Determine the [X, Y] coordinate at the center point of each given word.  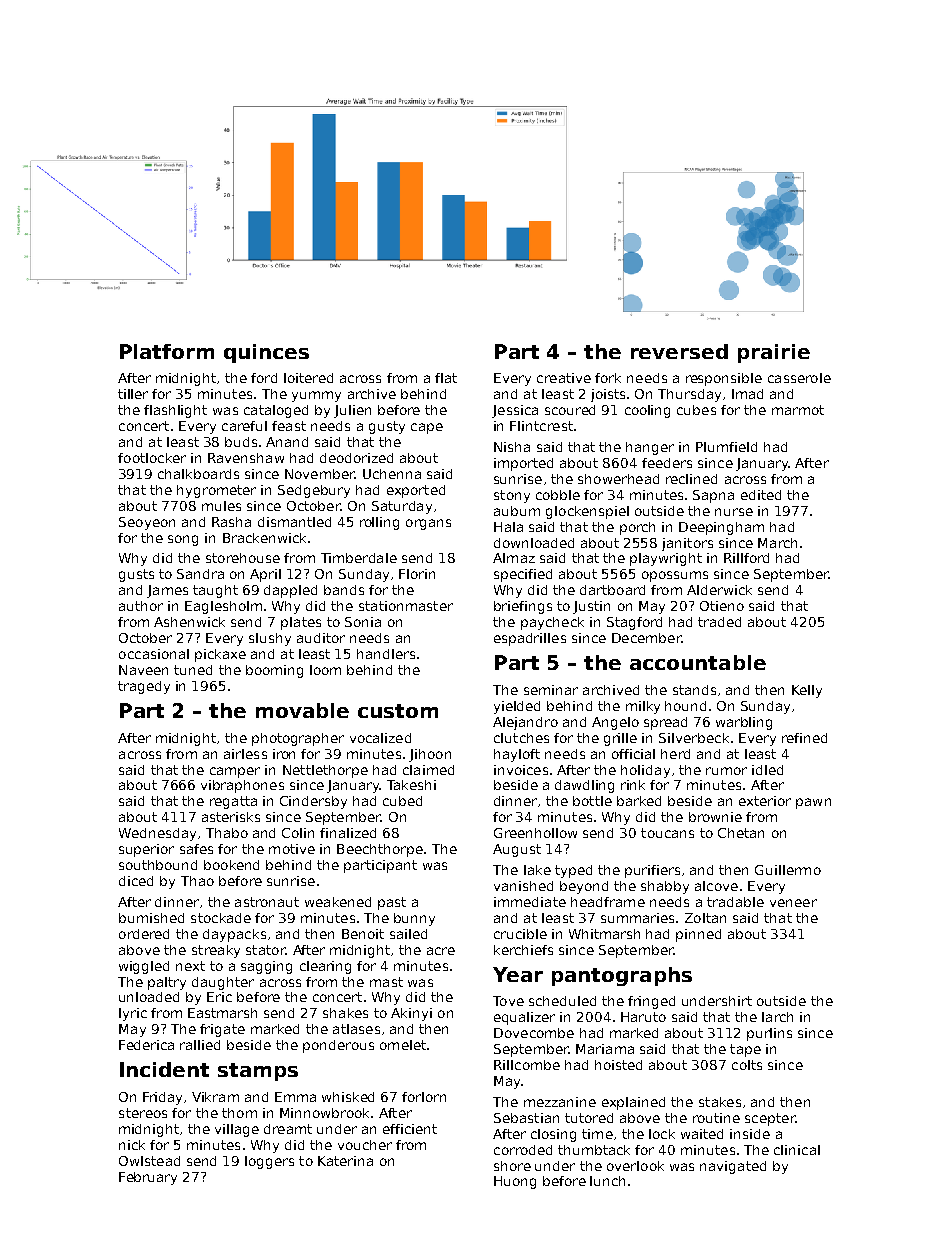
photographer [298, 739]
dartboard [612, 590]
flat [446, 378]
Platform [167, 351]
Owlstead [149, 1161]
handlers [386, 654]
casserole [799, 378]
